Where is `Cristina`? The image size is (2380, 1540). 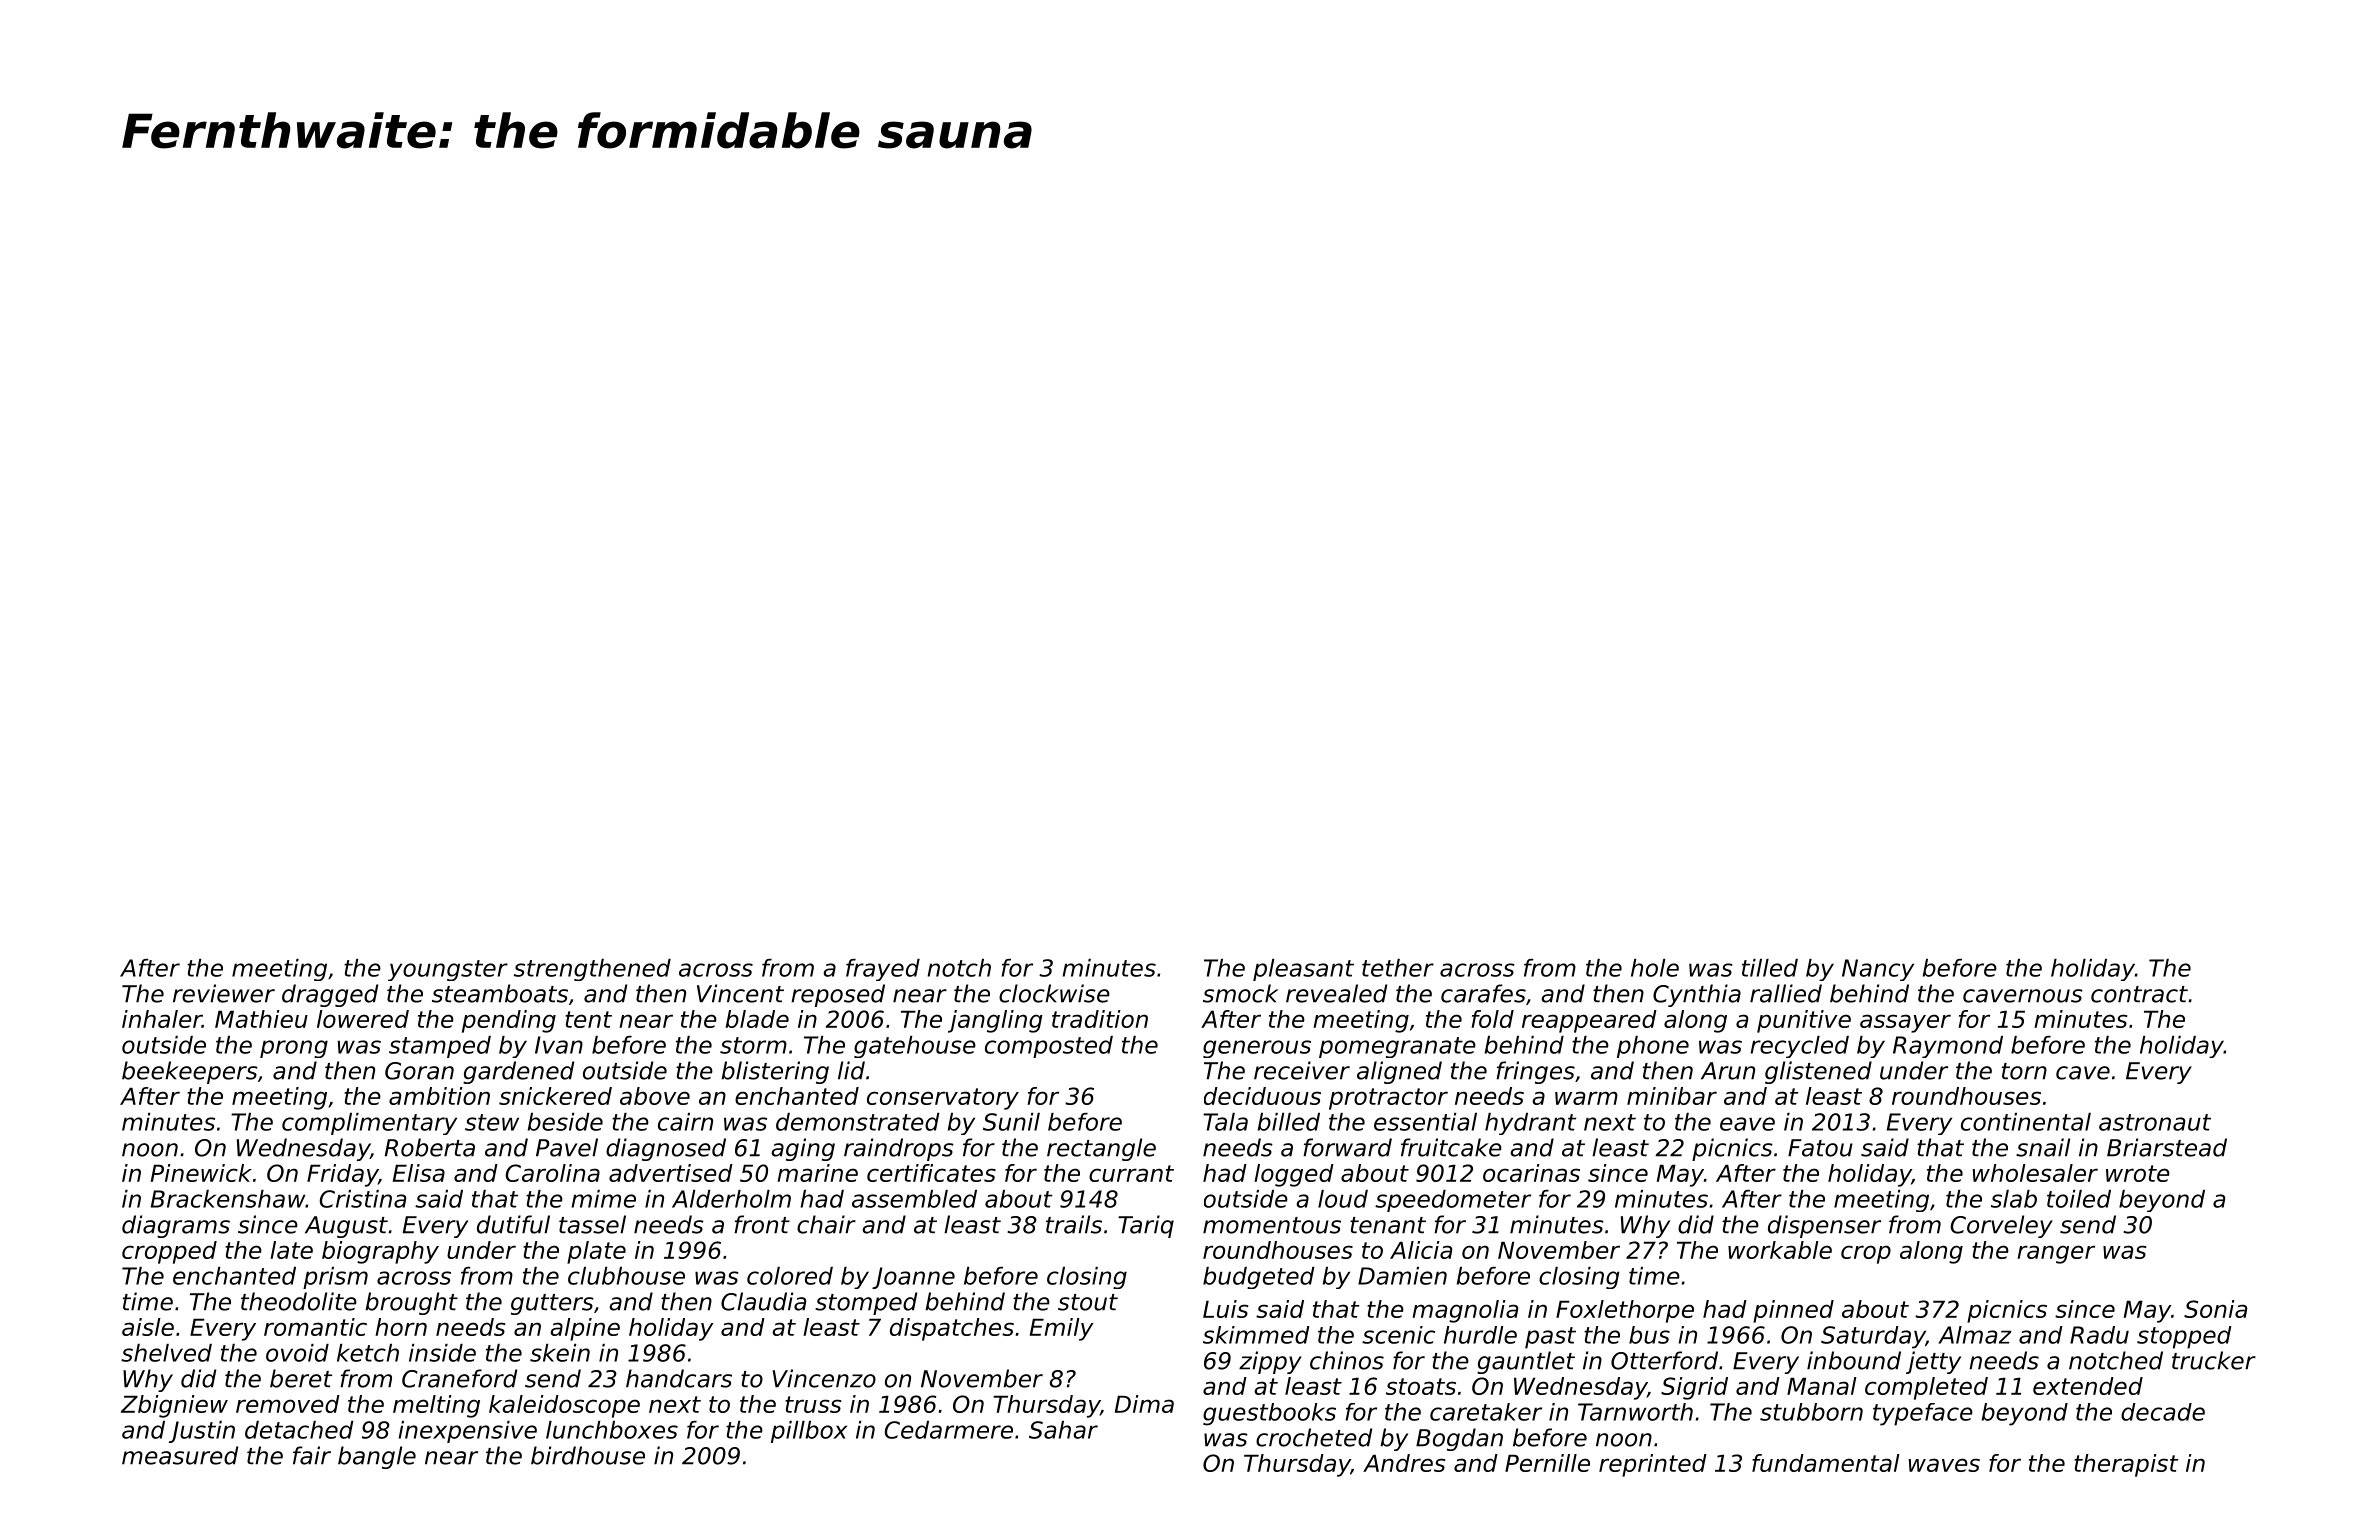
Cristina is located at coordinates (363, 1199).
